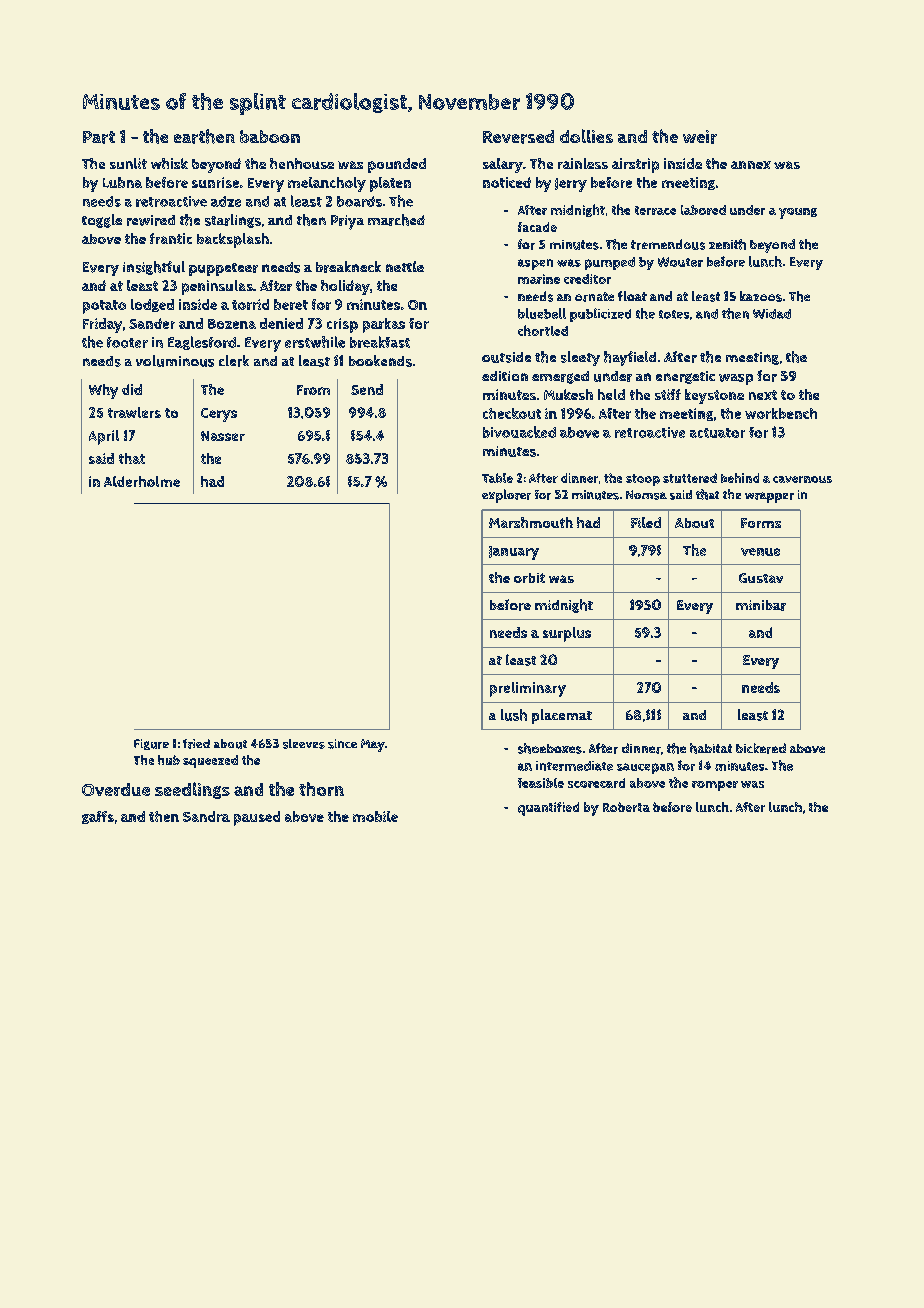  What do you see at coordinates (751, 165) in the screenshot?
I see `annex` at bounding box center [751, 165].
